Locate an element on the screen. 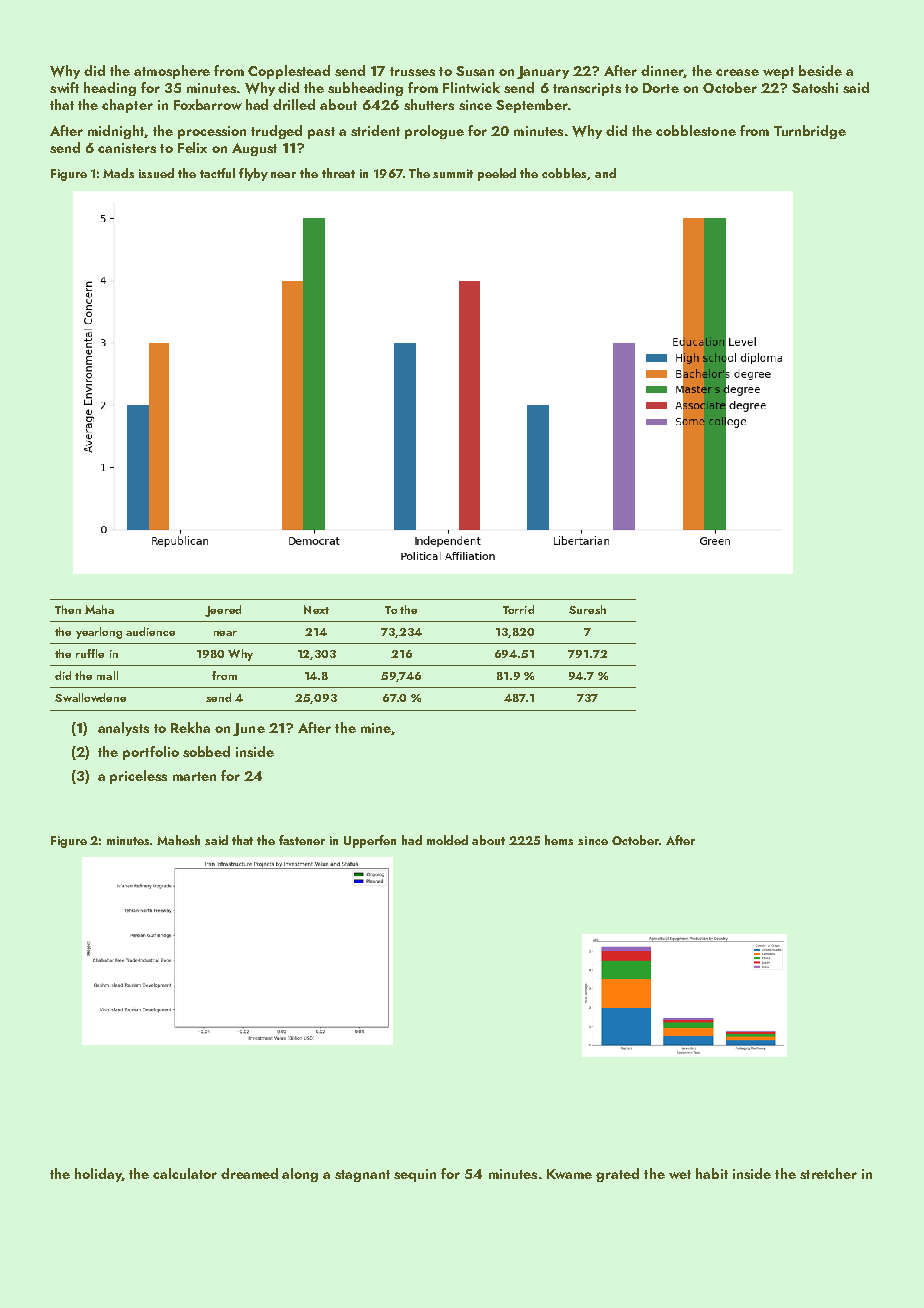 The image size is (924, 1308). Suresh is located at coordinates (587, 609).
